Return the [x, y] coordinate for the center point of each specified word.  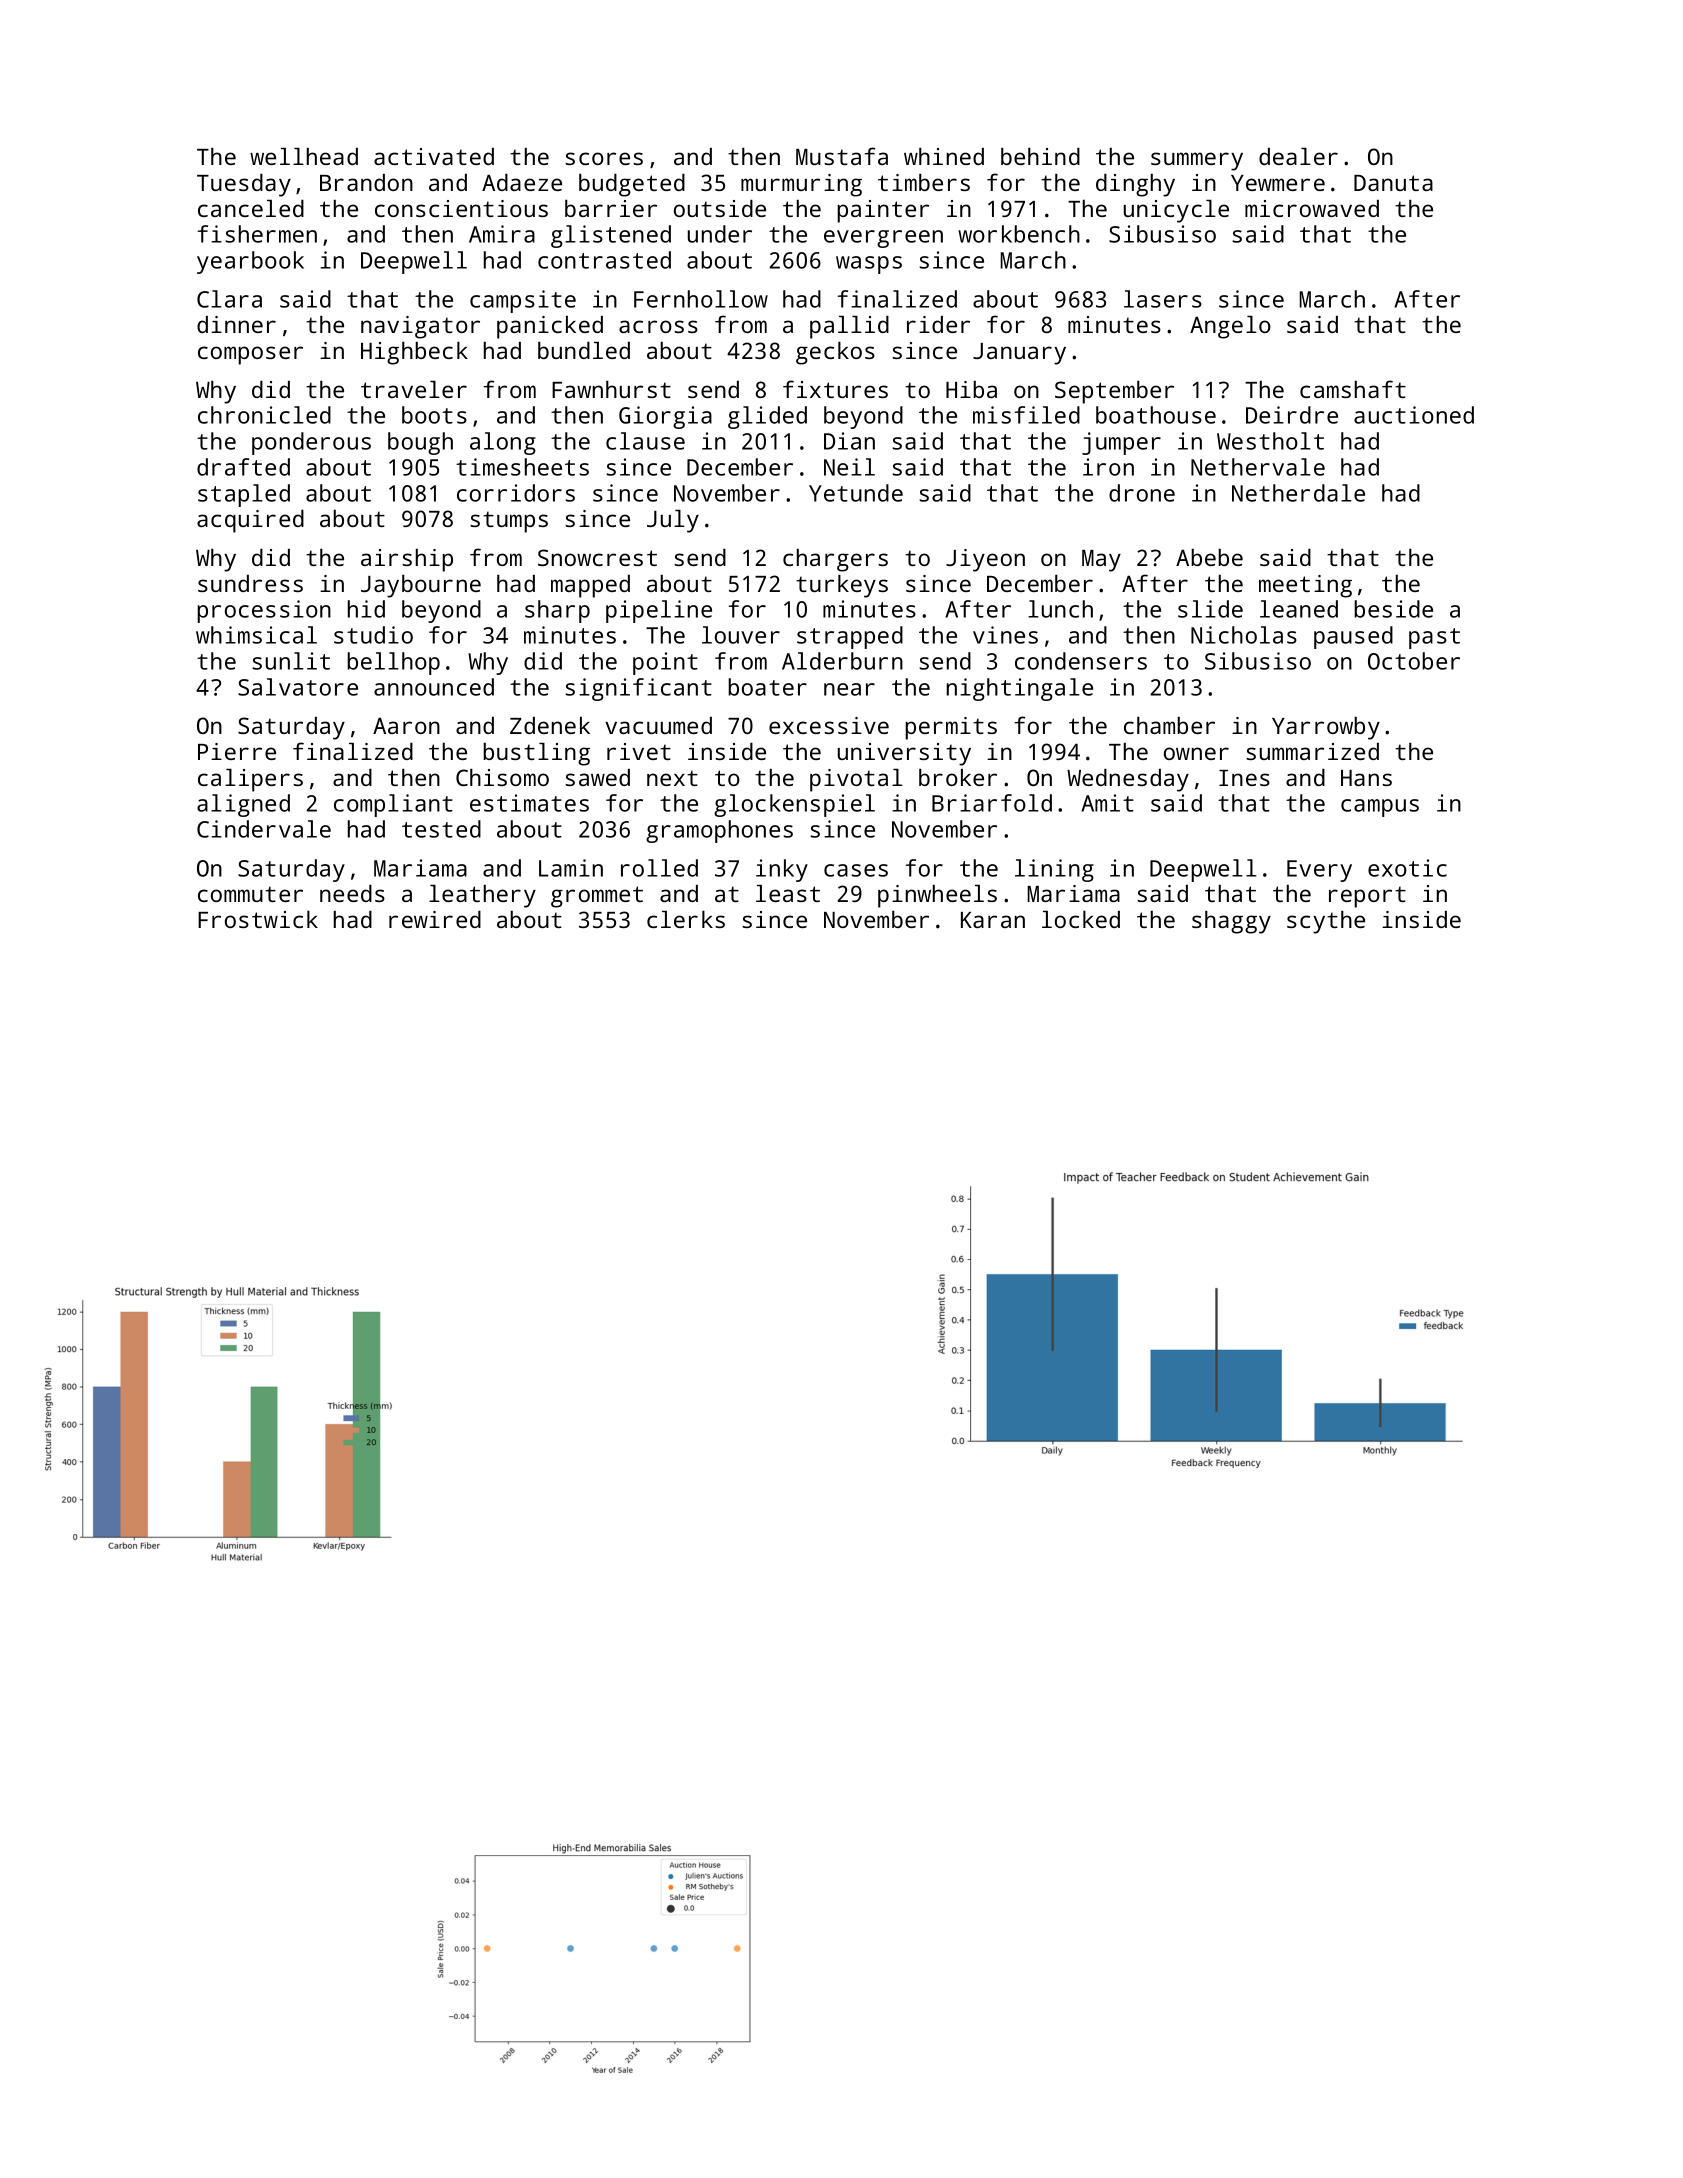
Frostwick [258, 919]
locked [1081, 919]
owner [1196, 753]
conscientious [461, 208]
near [849, 689]
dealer [1298, 156]
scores [604, 158]
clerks [686, 919]
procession [264, 611]
